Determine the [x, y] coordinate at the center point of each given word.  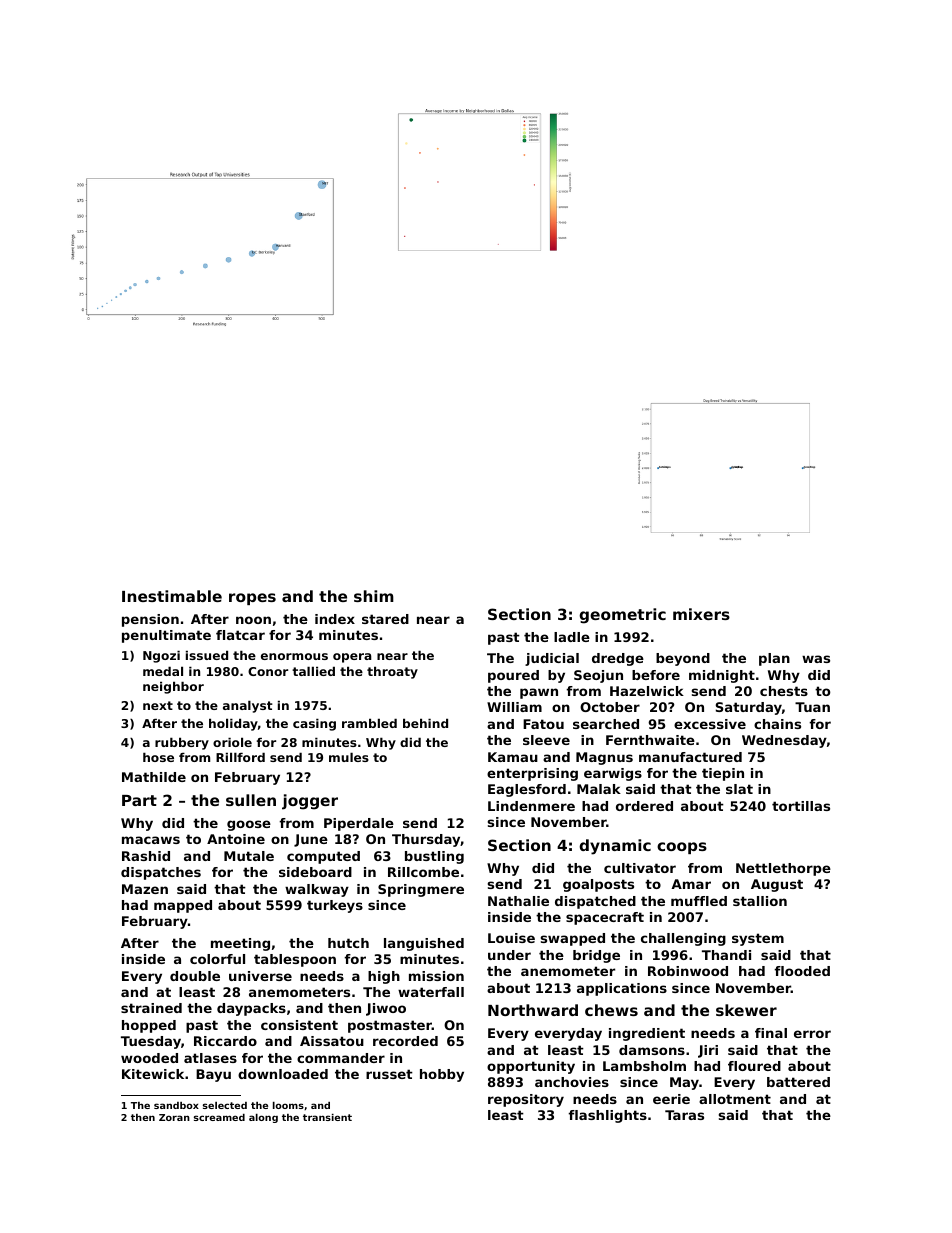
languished [424, 944]
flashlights [607, 1116]
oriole [232, 742]
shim [374, 596]
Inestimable [172, 596]
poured [513, 676]
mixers [701, 614]
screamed [219, 1117]
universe [260, 976]
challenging [683, 939]
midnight [722, 676]
